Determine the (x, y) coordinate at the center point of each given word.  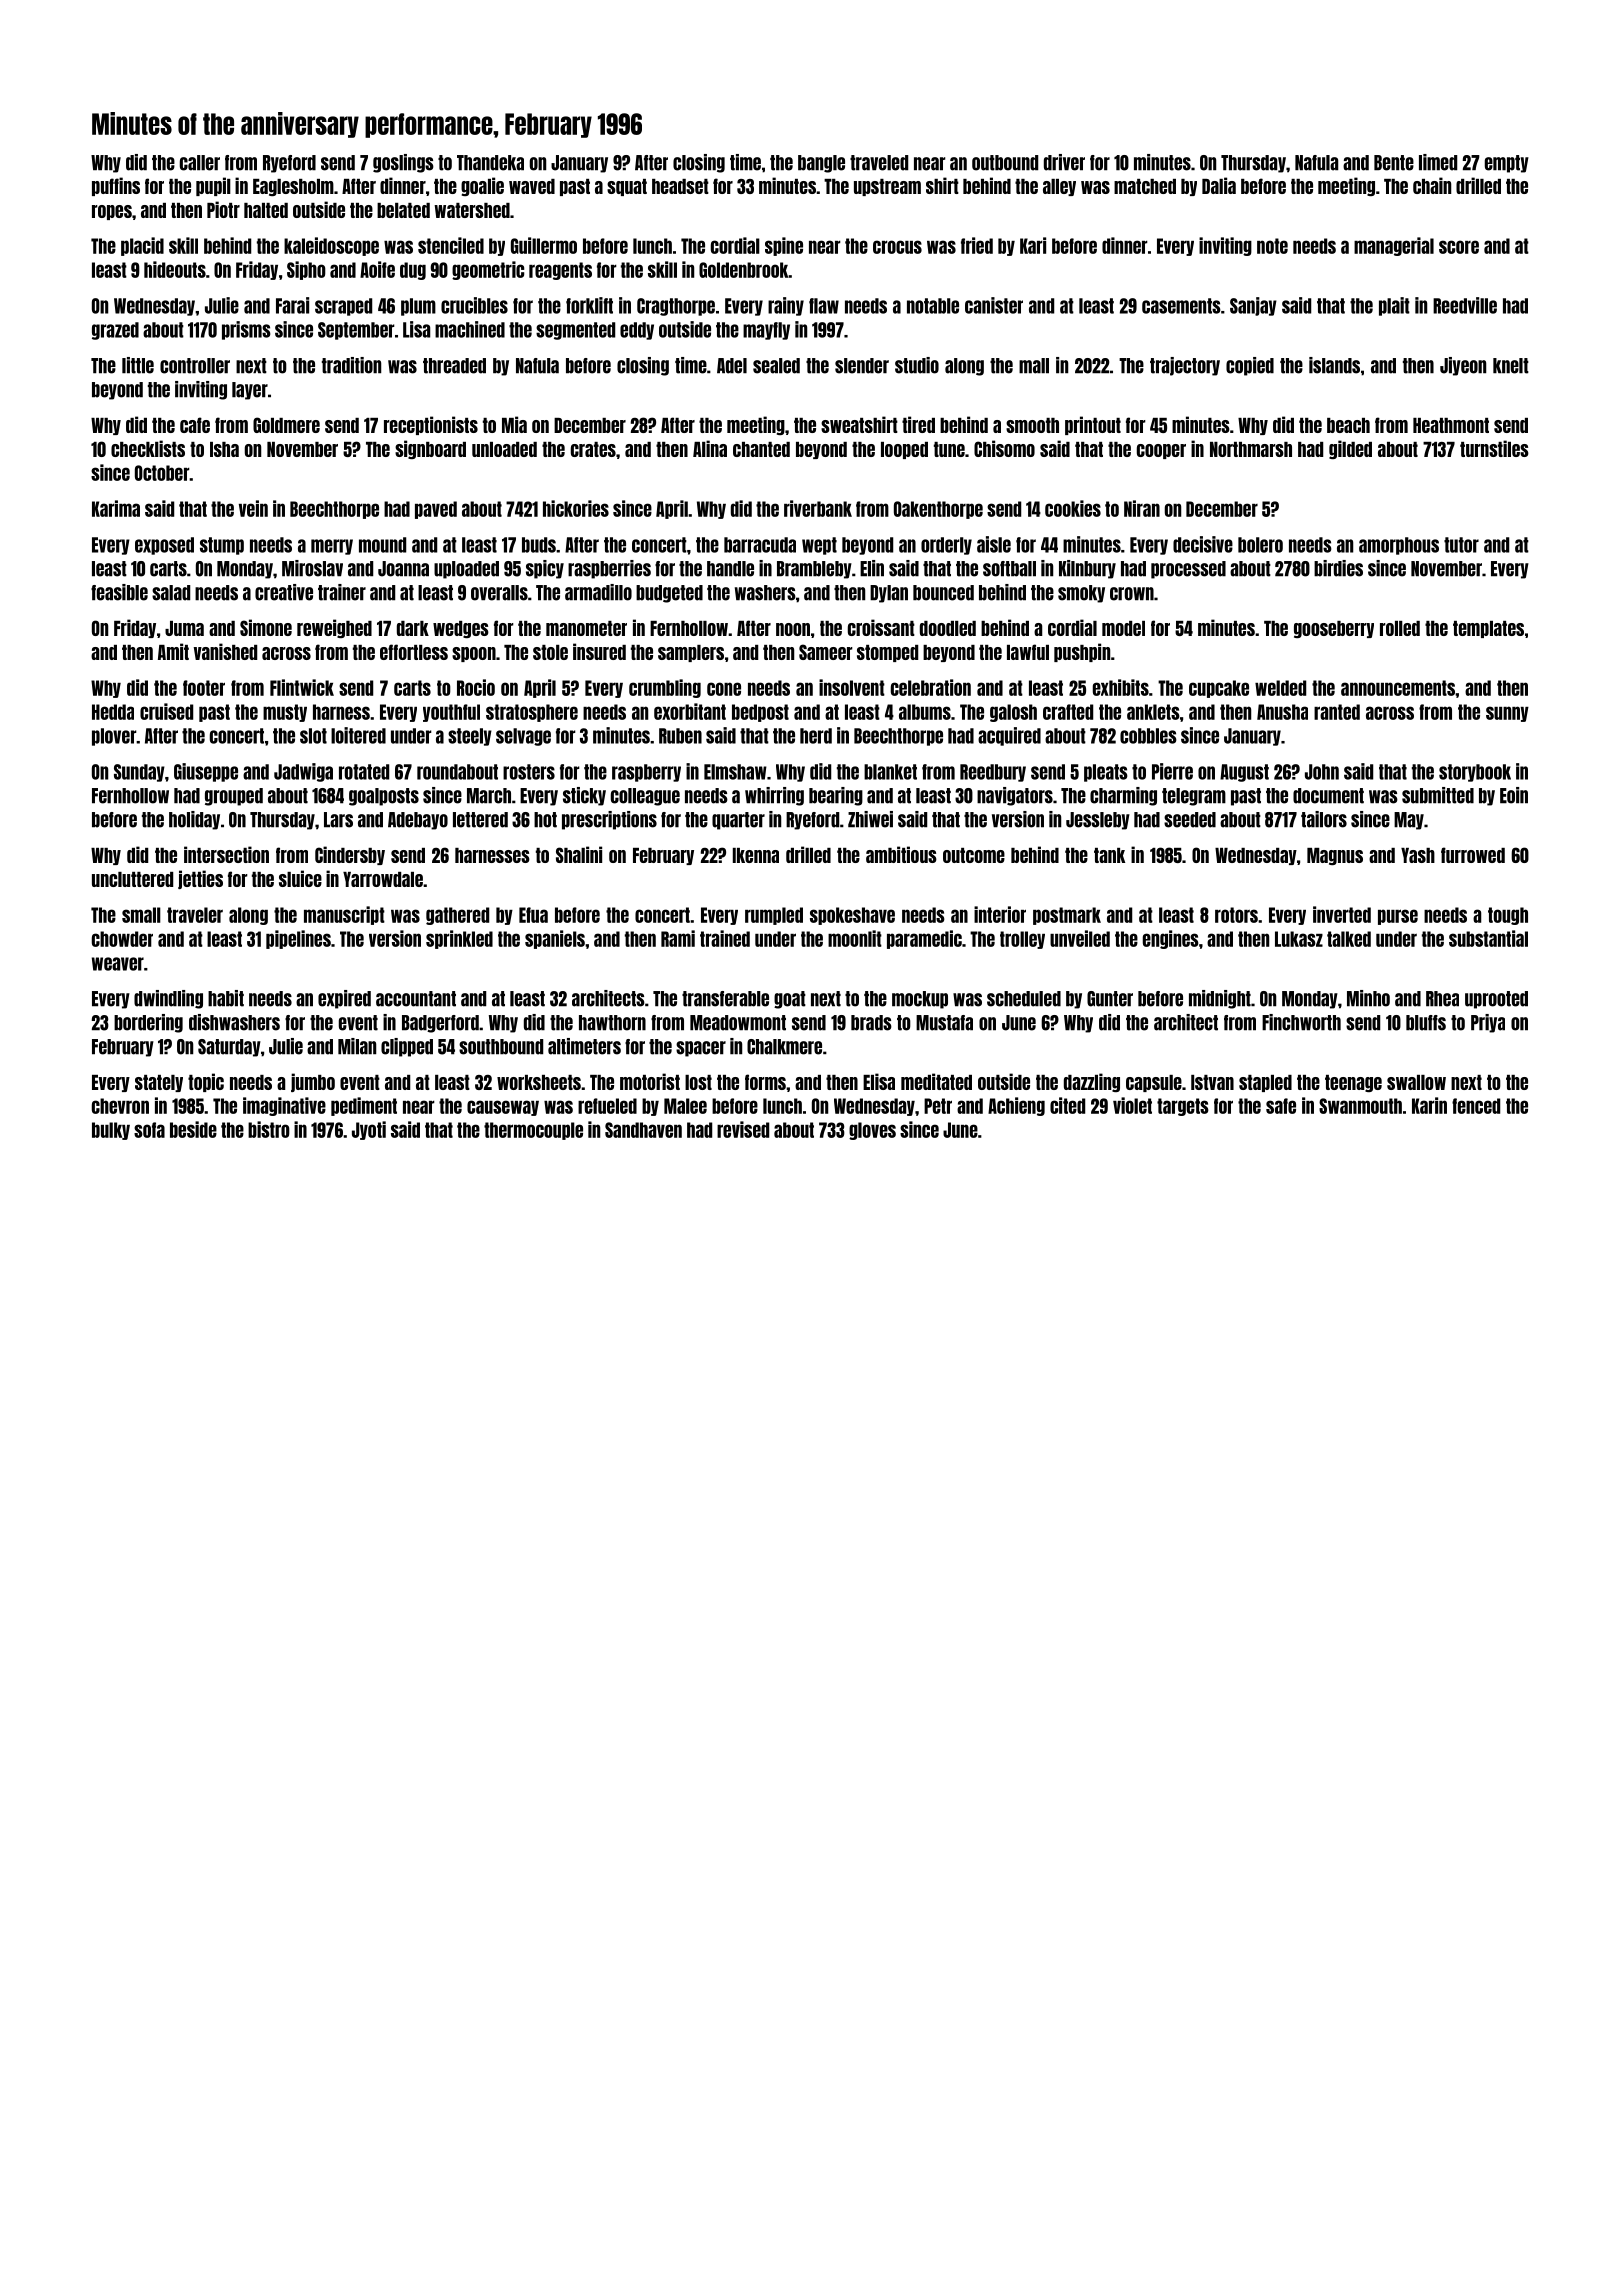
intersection (226, 854)
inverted (1342, 914)
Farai (292, 305)
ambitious (901, 854)
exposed (164, 546)
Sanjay (1253, 306)
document (1328, 796)
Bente (1394, 163)
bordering (148, 1023)
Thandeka (490, 163)
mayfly (766, 331)
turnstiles (1494, 448)
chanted (761, 449)
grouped (234, 797)
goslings (403, 163)
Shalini (579, 854)
